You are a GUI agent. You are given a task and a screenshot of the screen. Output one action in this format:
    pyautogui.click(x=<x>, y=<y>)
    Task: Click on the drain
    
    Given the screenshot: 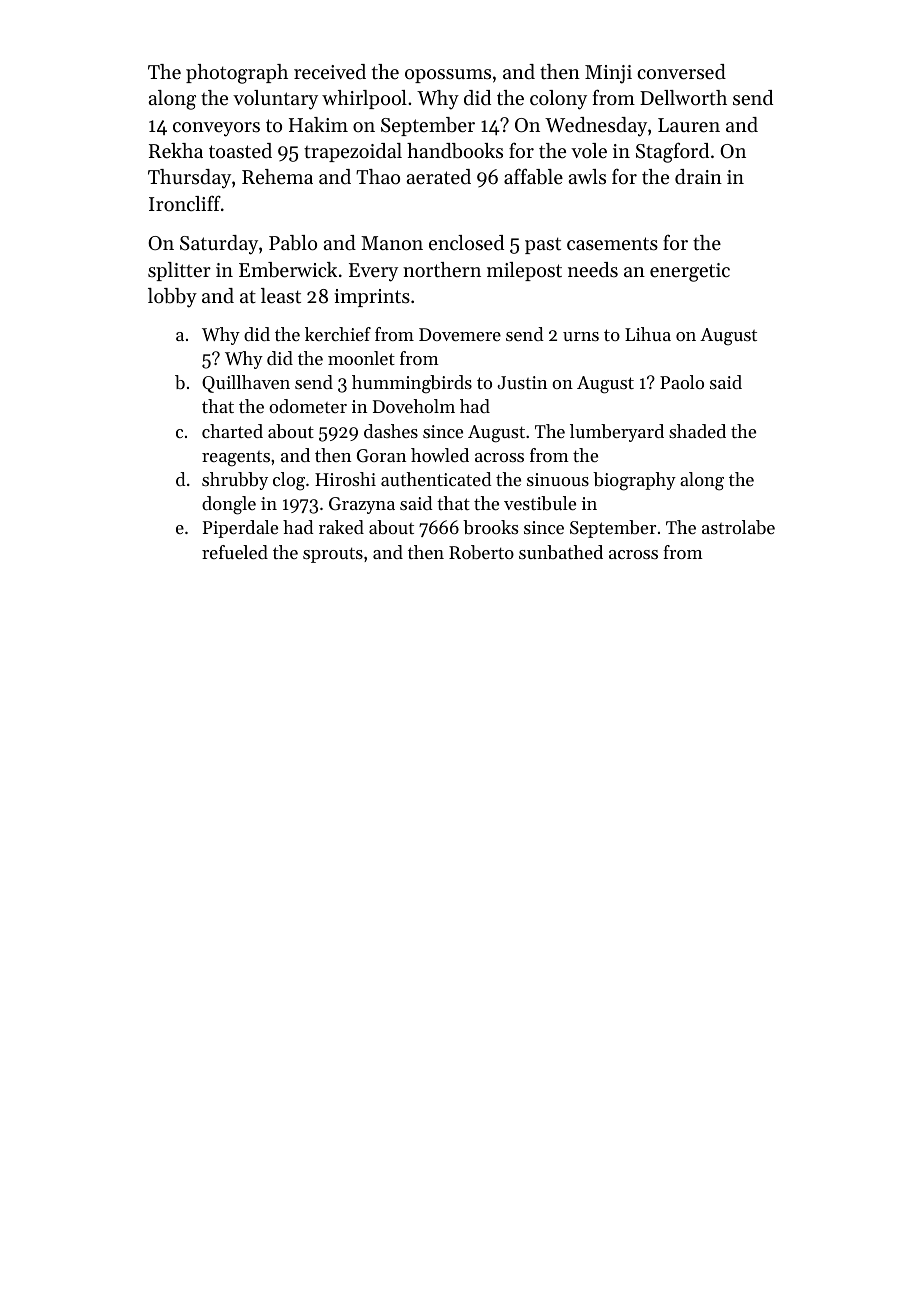 What is the action you would take?
    pyautogui.click(x=698, y=176)
